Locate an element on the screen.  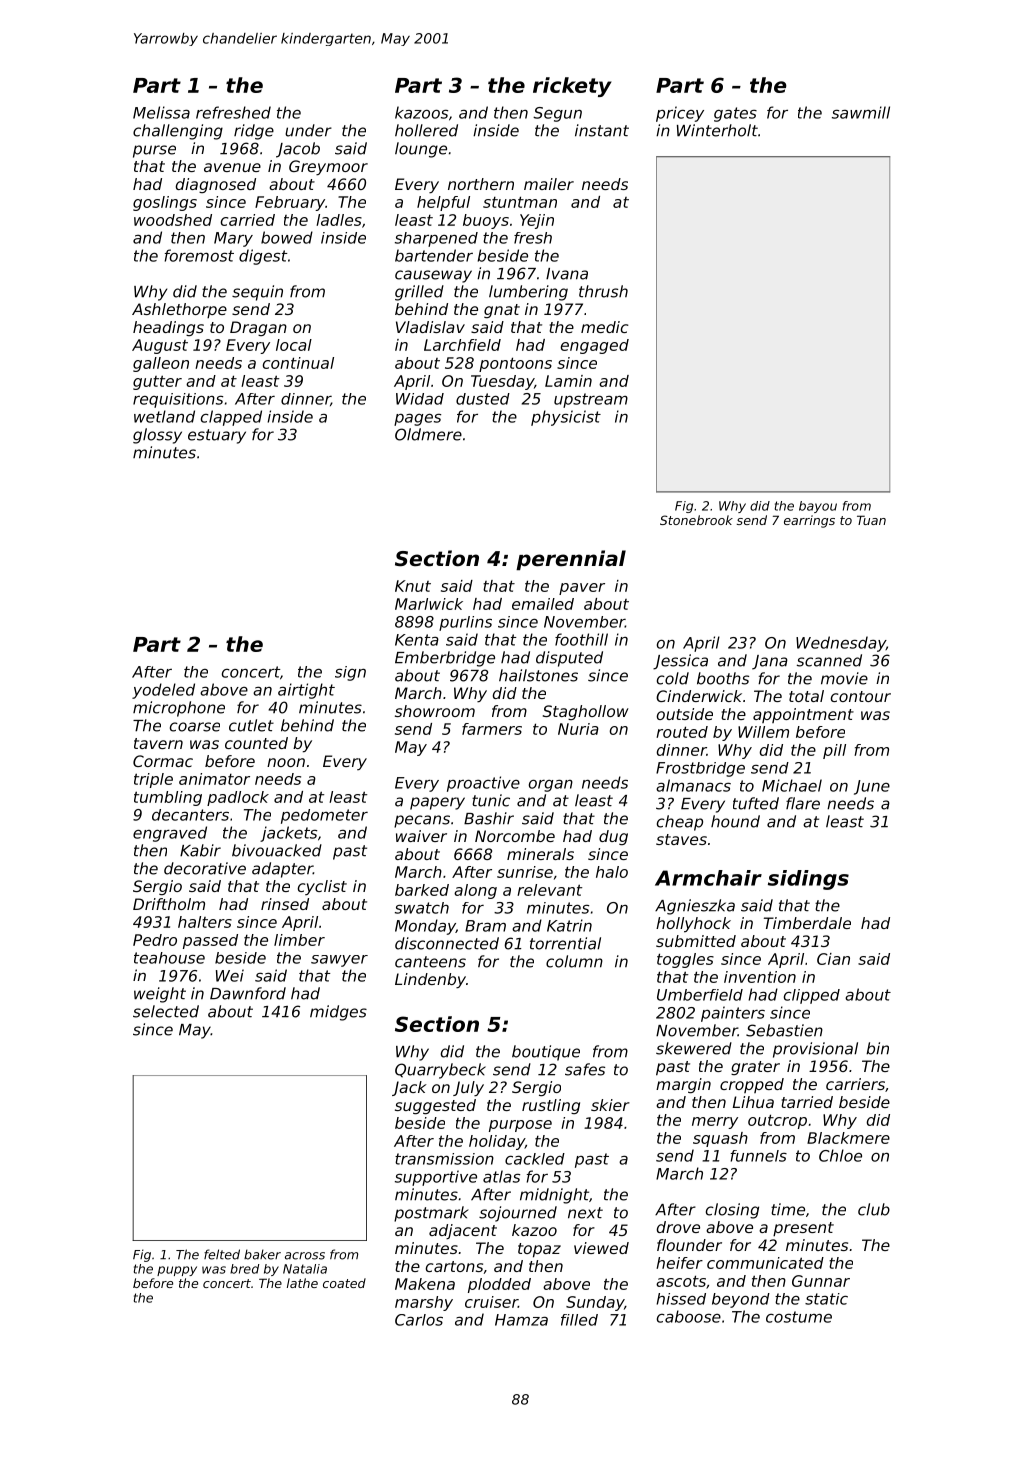
gates is located at coordinates (735, 114).
